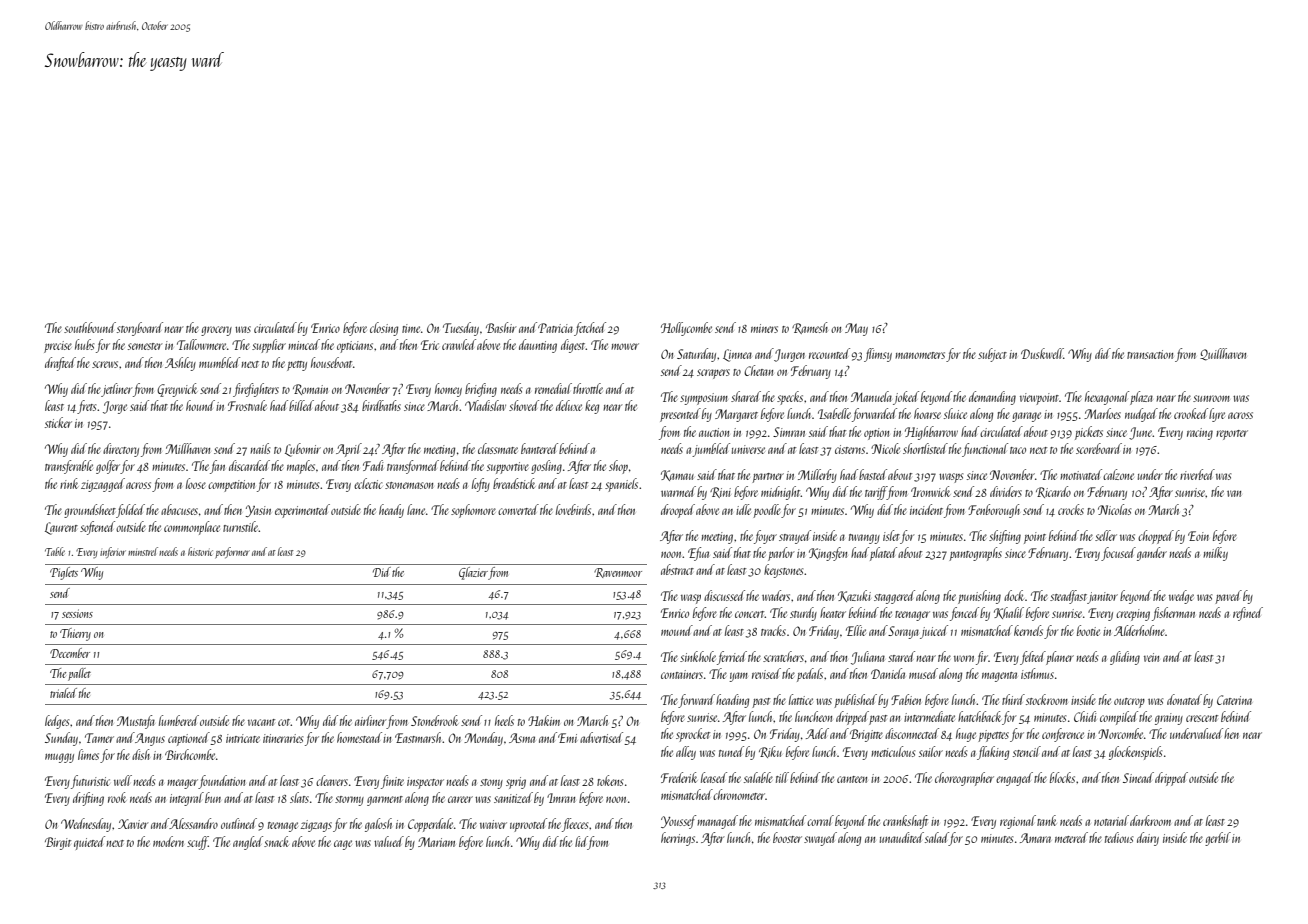 This screenshot has height=924, width=1308. What do you see at coordinates (569, 405) in the screenshot?
I see `deluxe` at bounding box center [569, 405].
